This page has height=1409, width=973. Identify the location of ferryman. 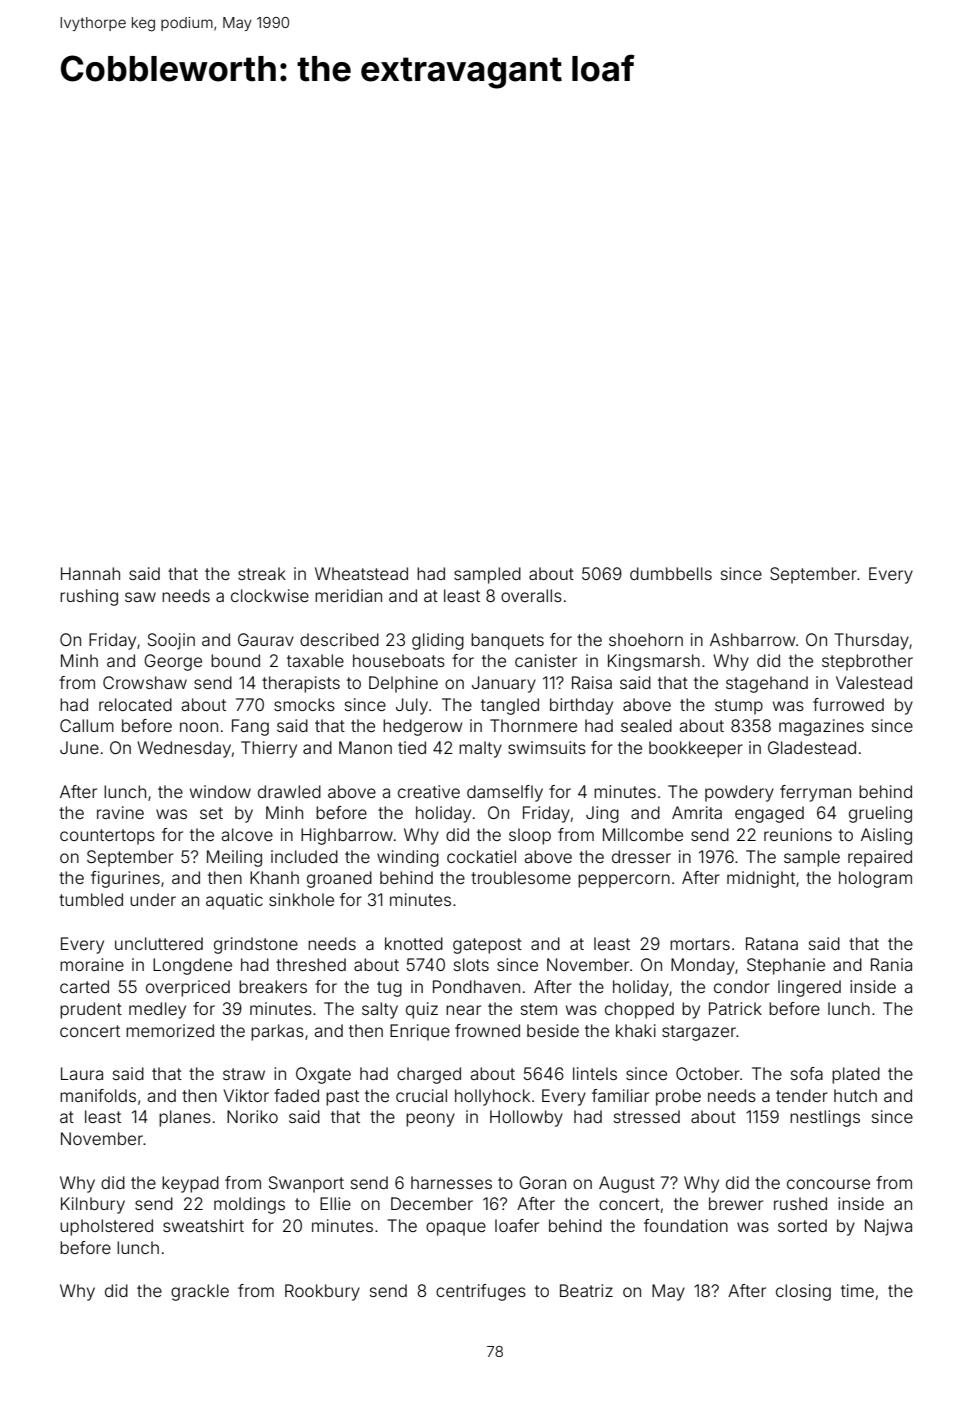
(815, 793).
